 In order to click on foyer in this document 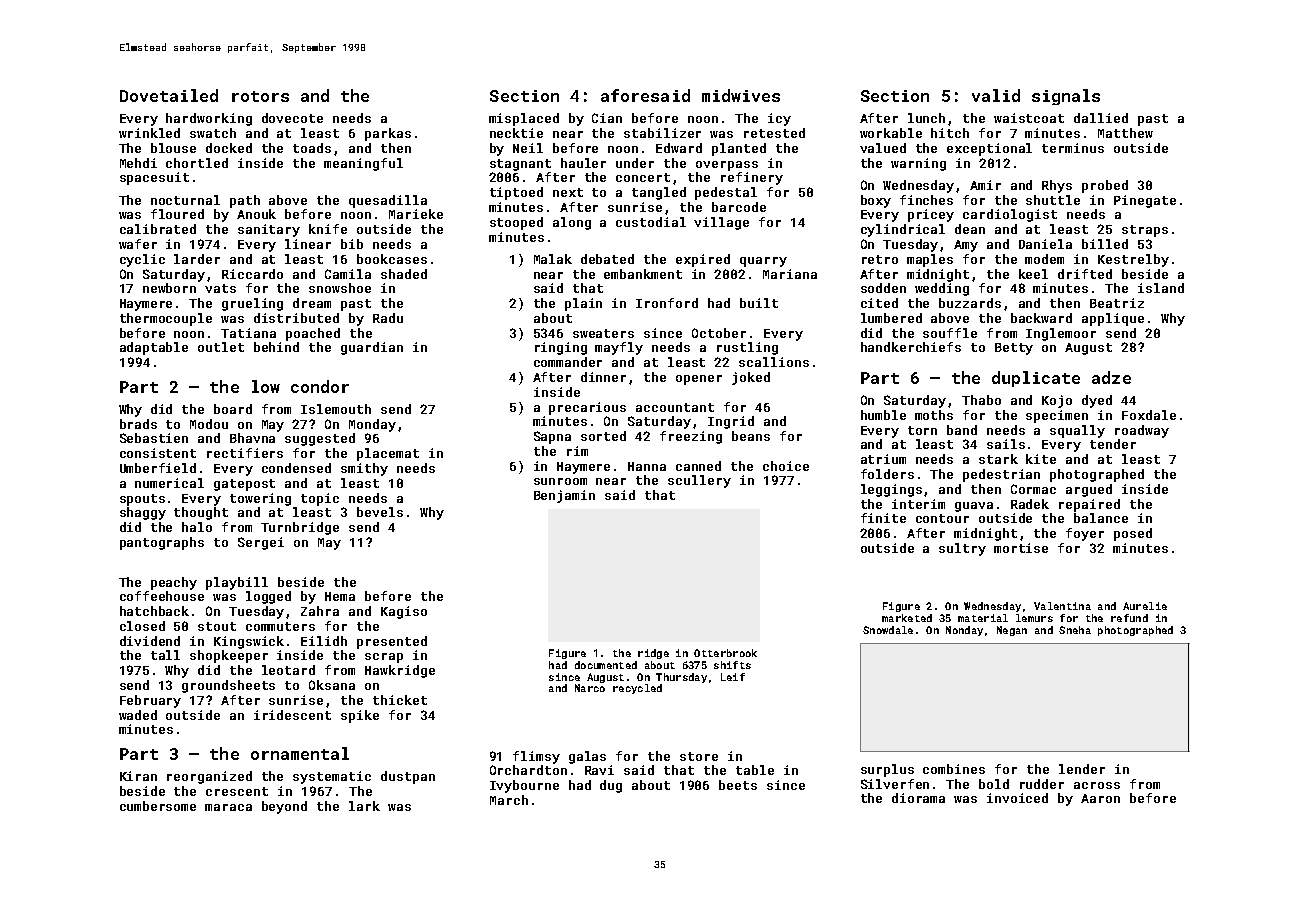, I will do `click(1085, 534)`.
